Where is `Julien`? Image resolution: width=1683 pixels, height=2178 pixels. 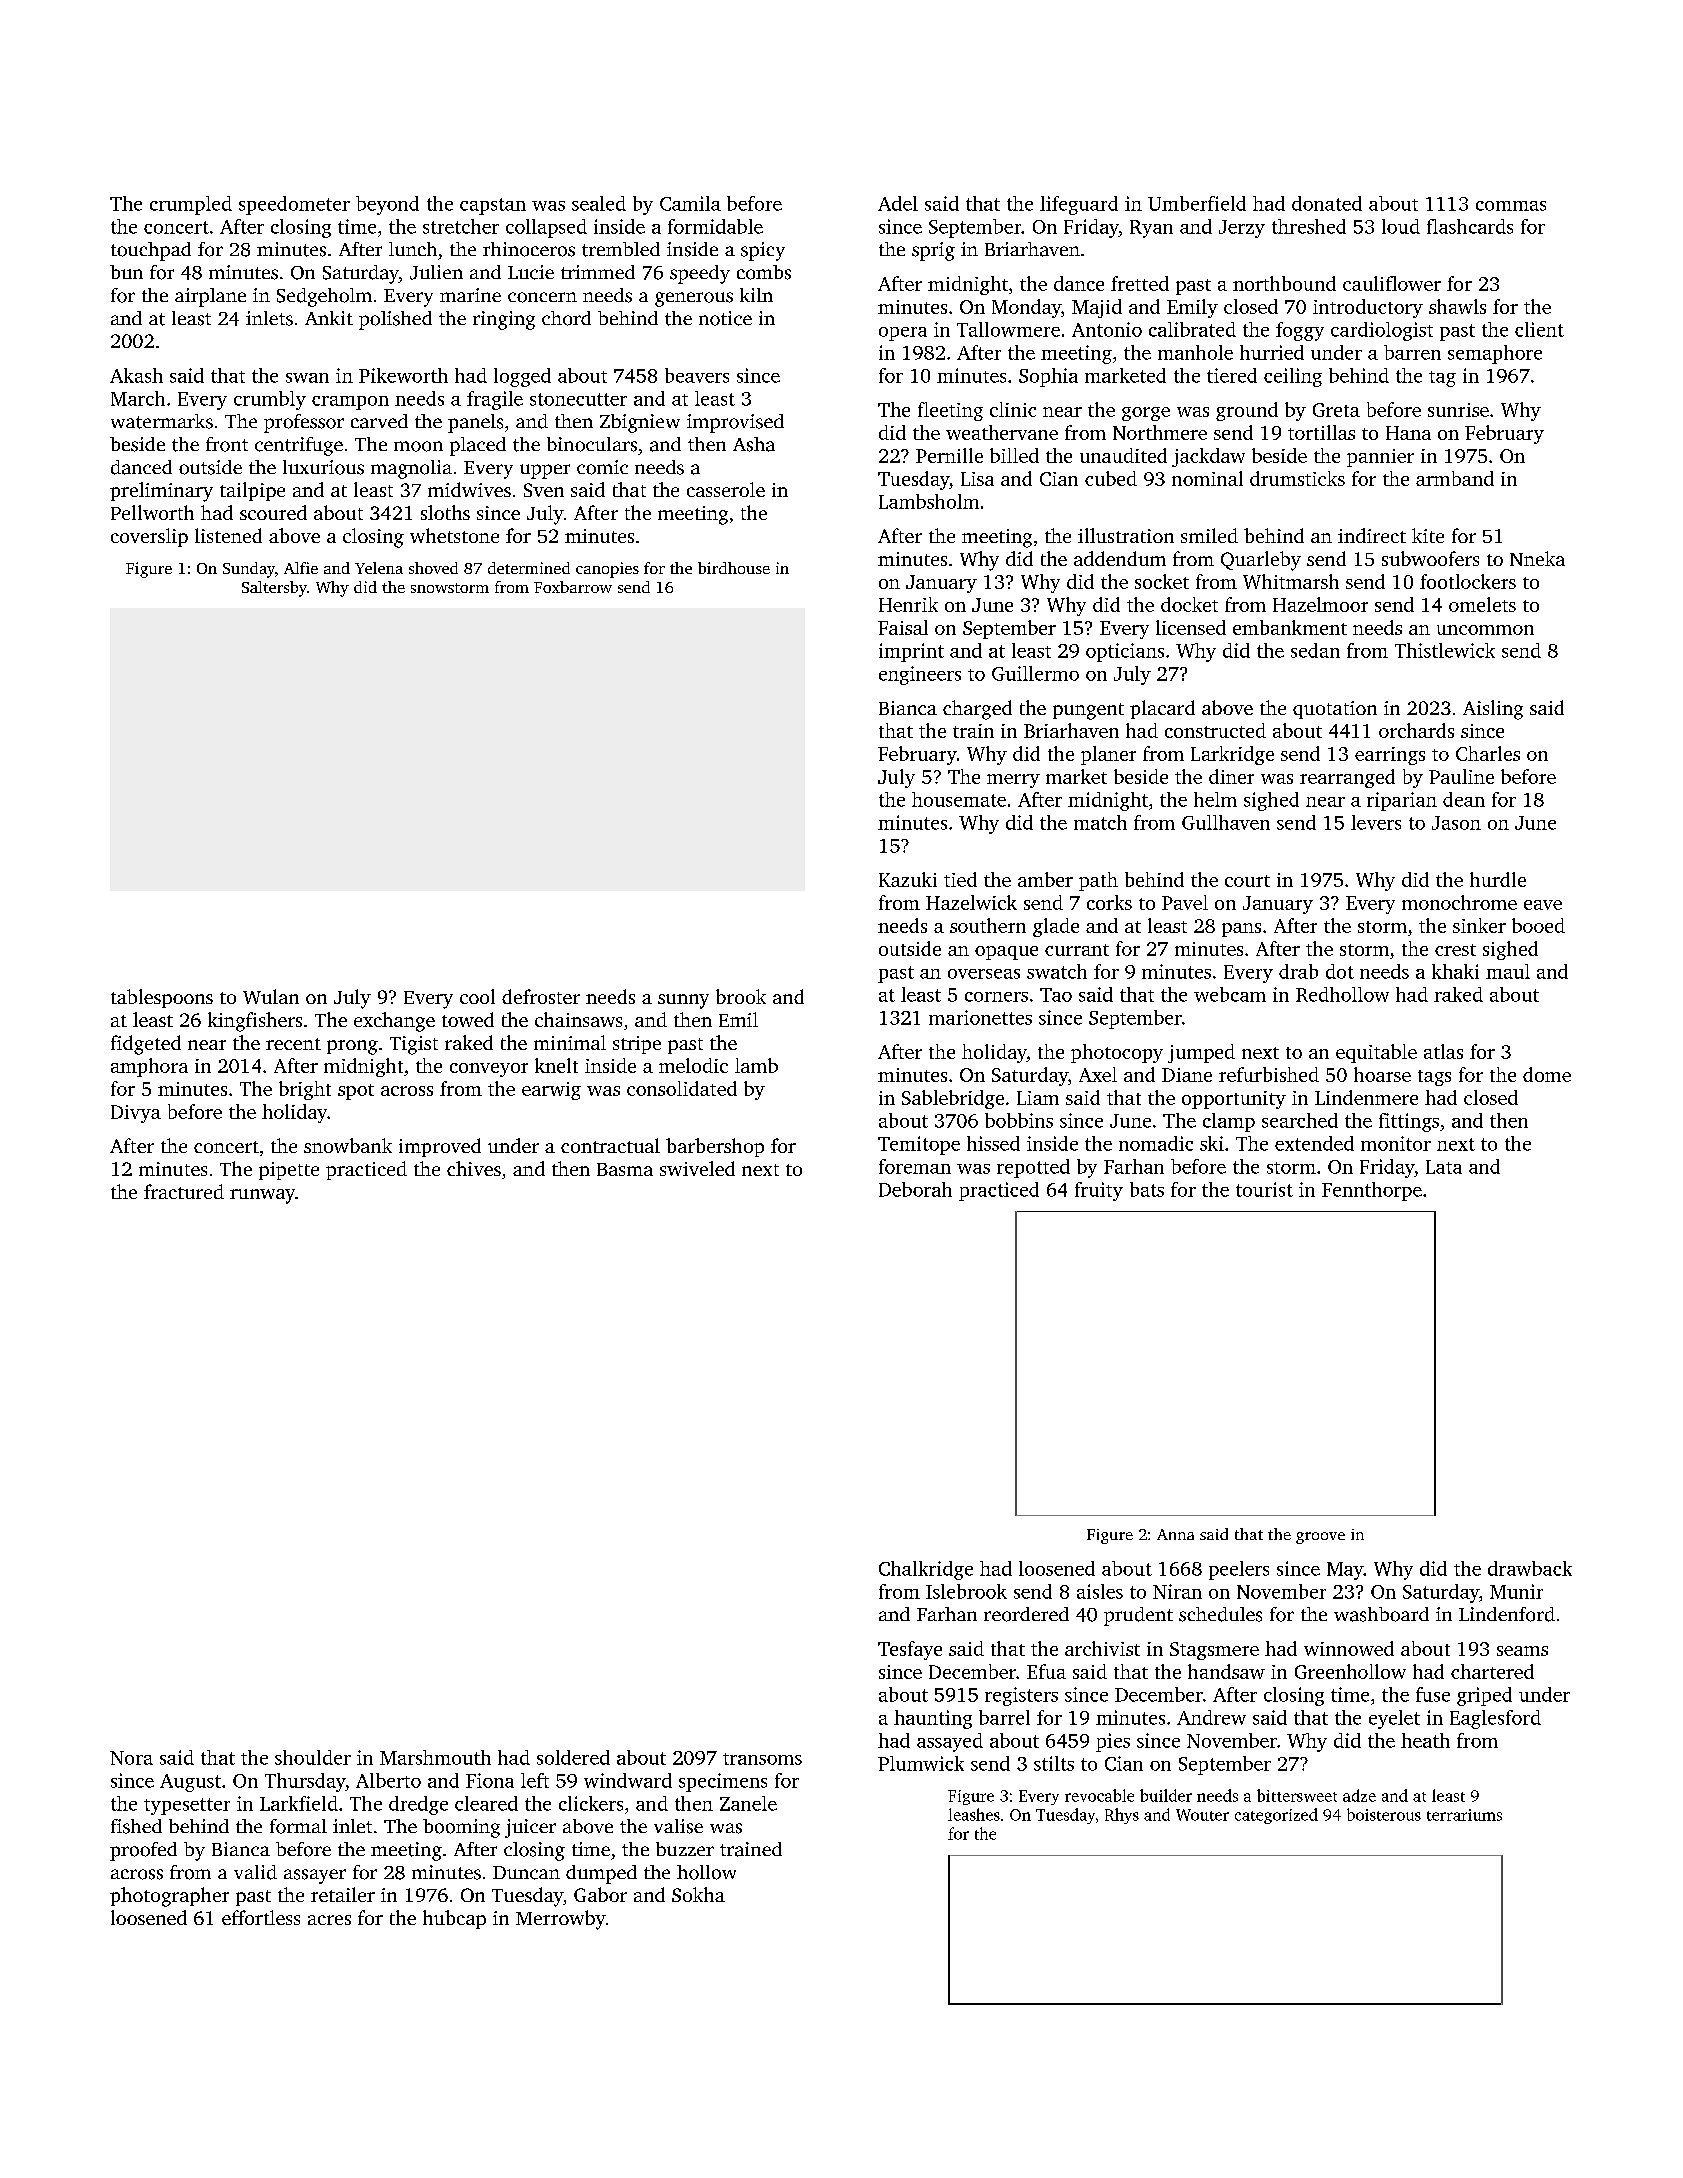 Julien is located at coordinates (436, 272).
